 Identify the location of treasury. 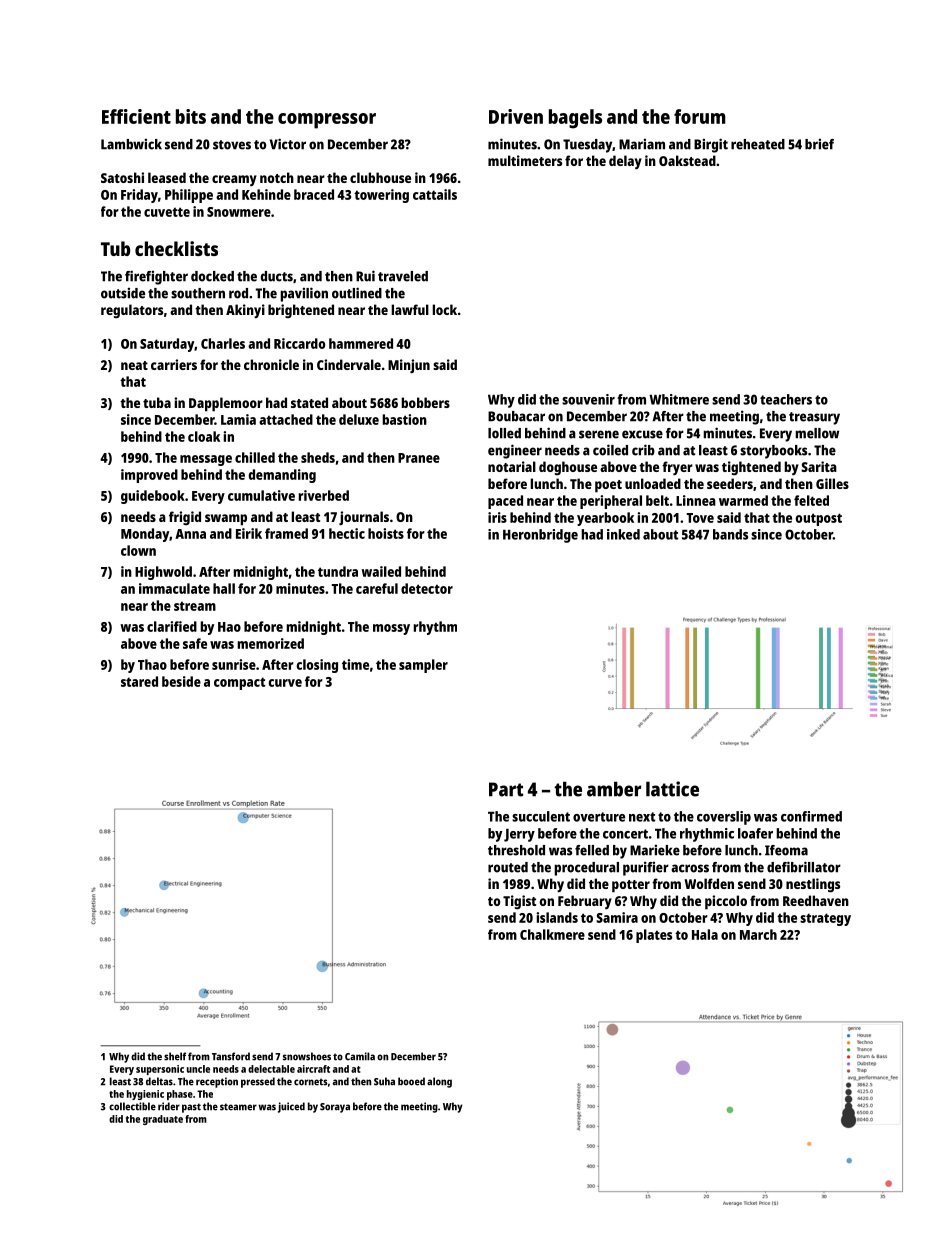
(814, 418).
